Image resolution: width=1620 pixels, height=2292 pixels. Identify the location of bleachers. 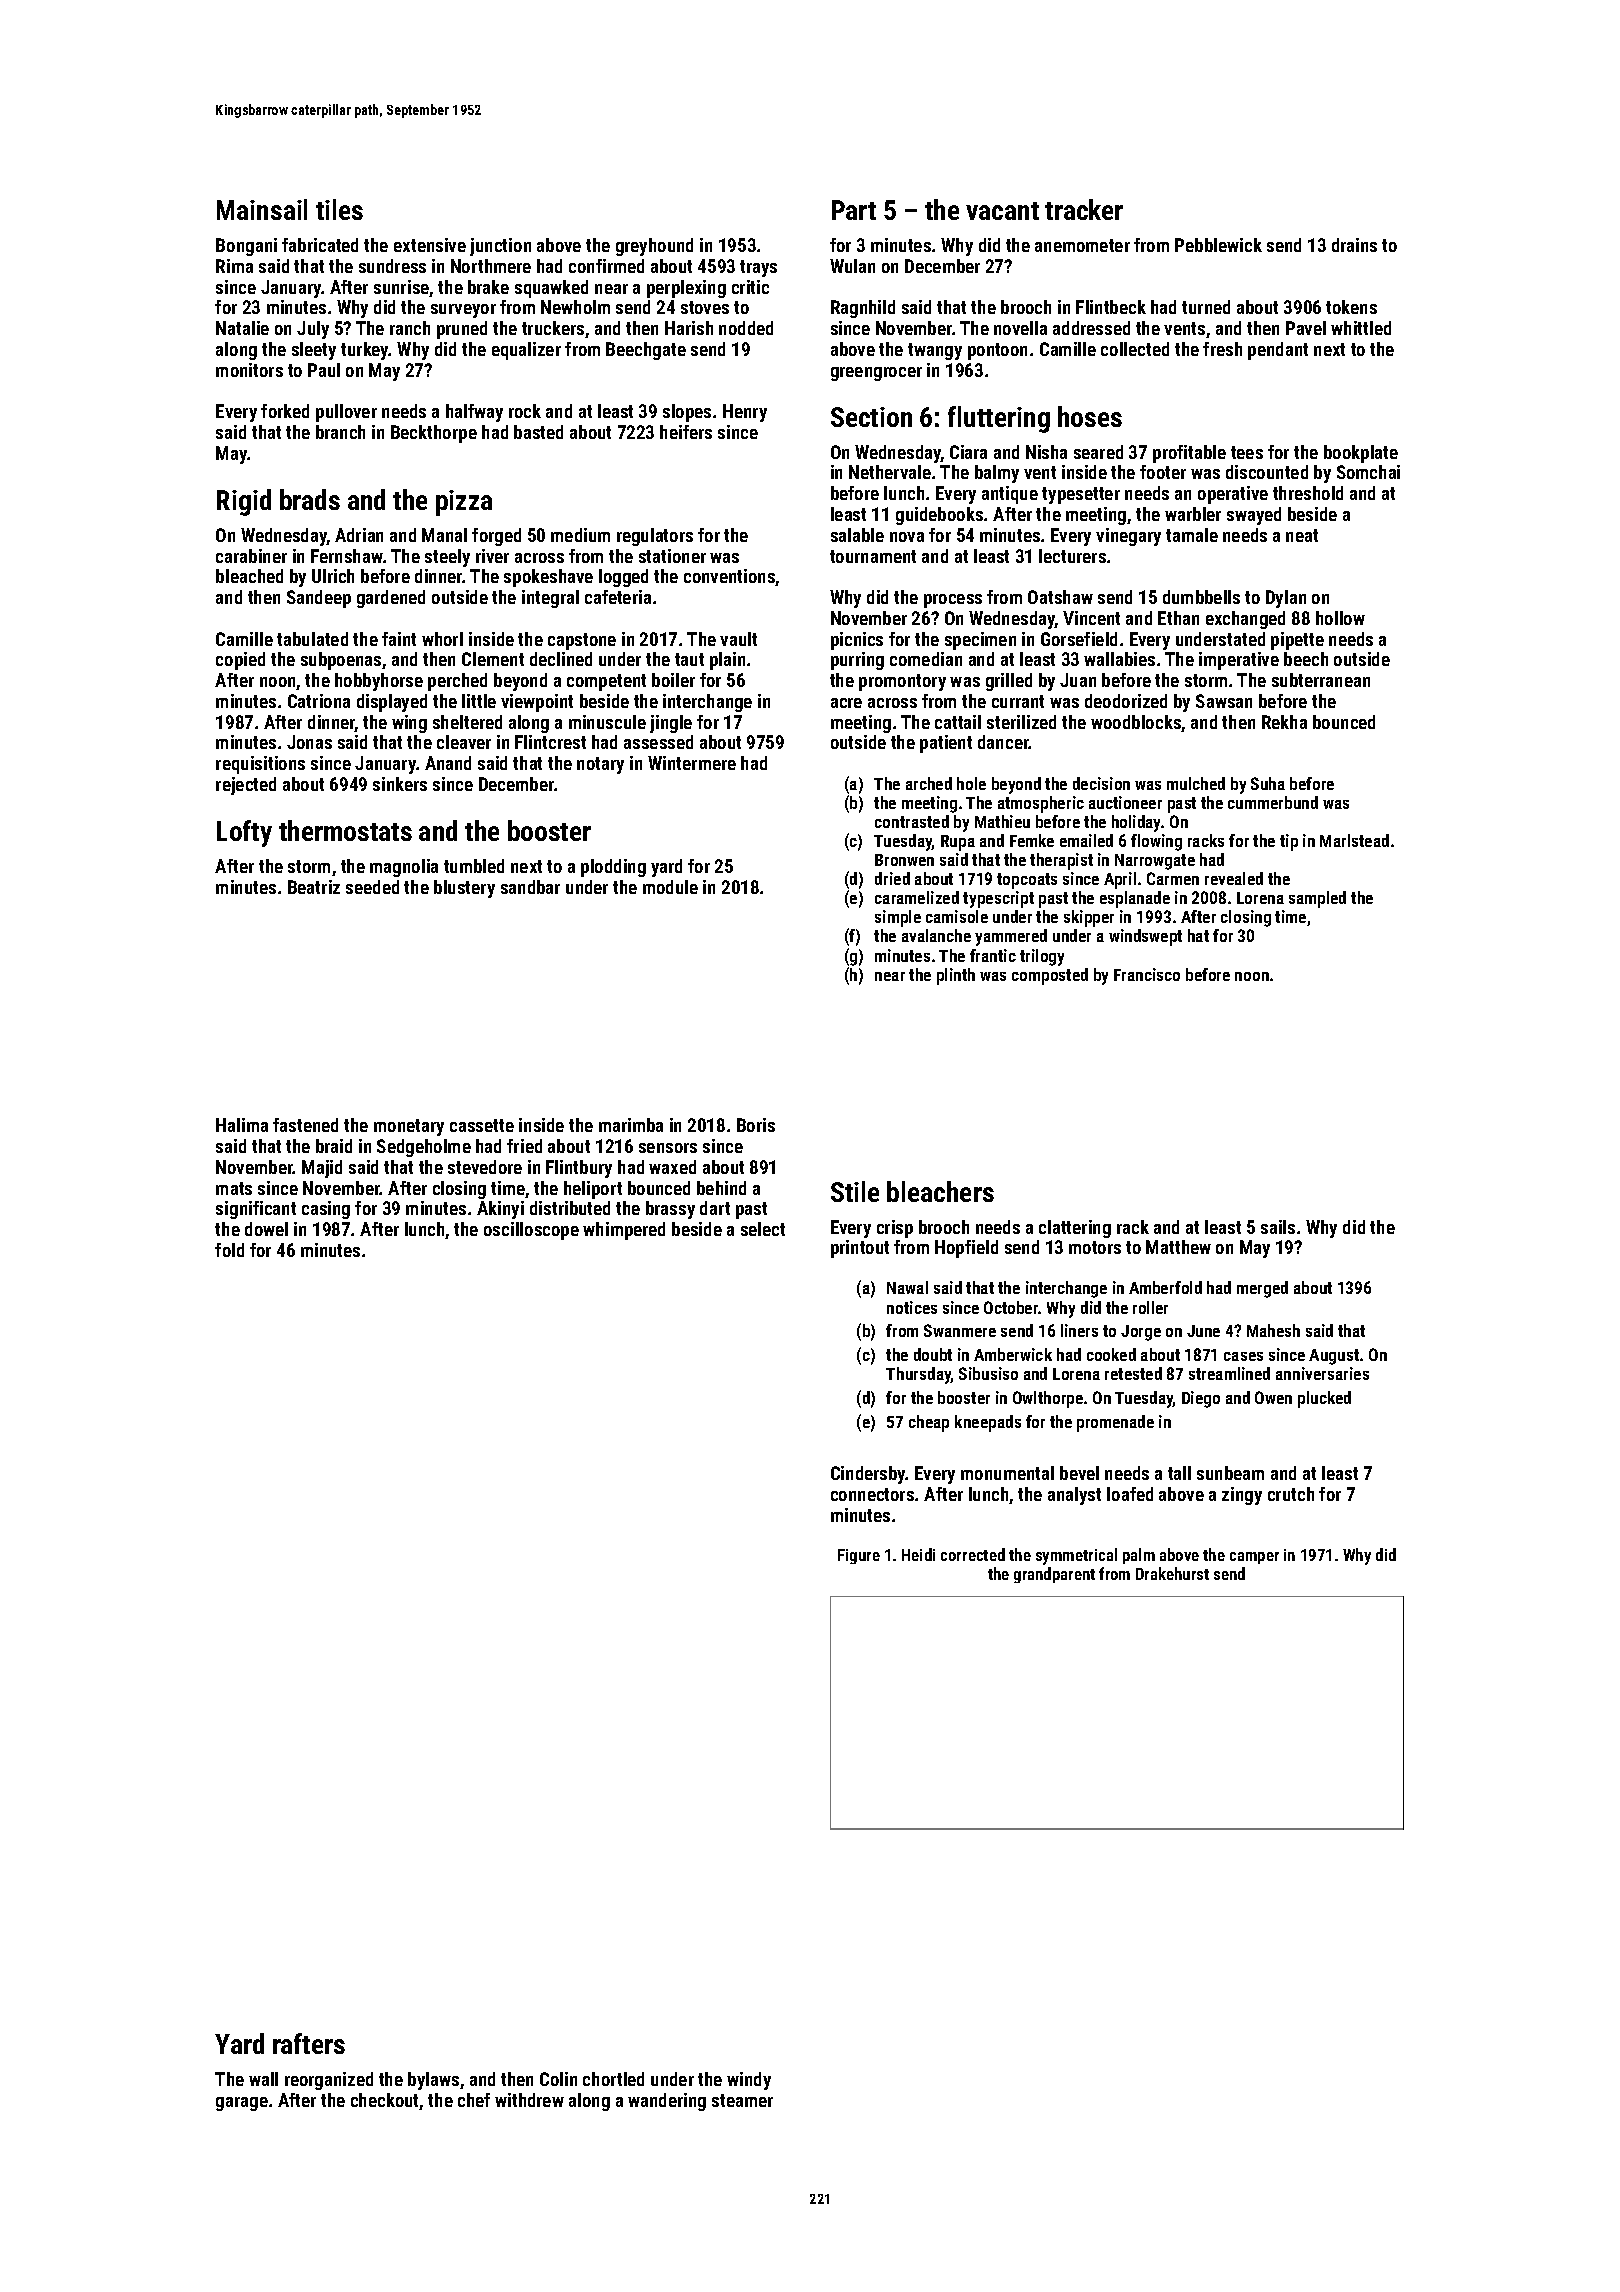
(940, 1191).
